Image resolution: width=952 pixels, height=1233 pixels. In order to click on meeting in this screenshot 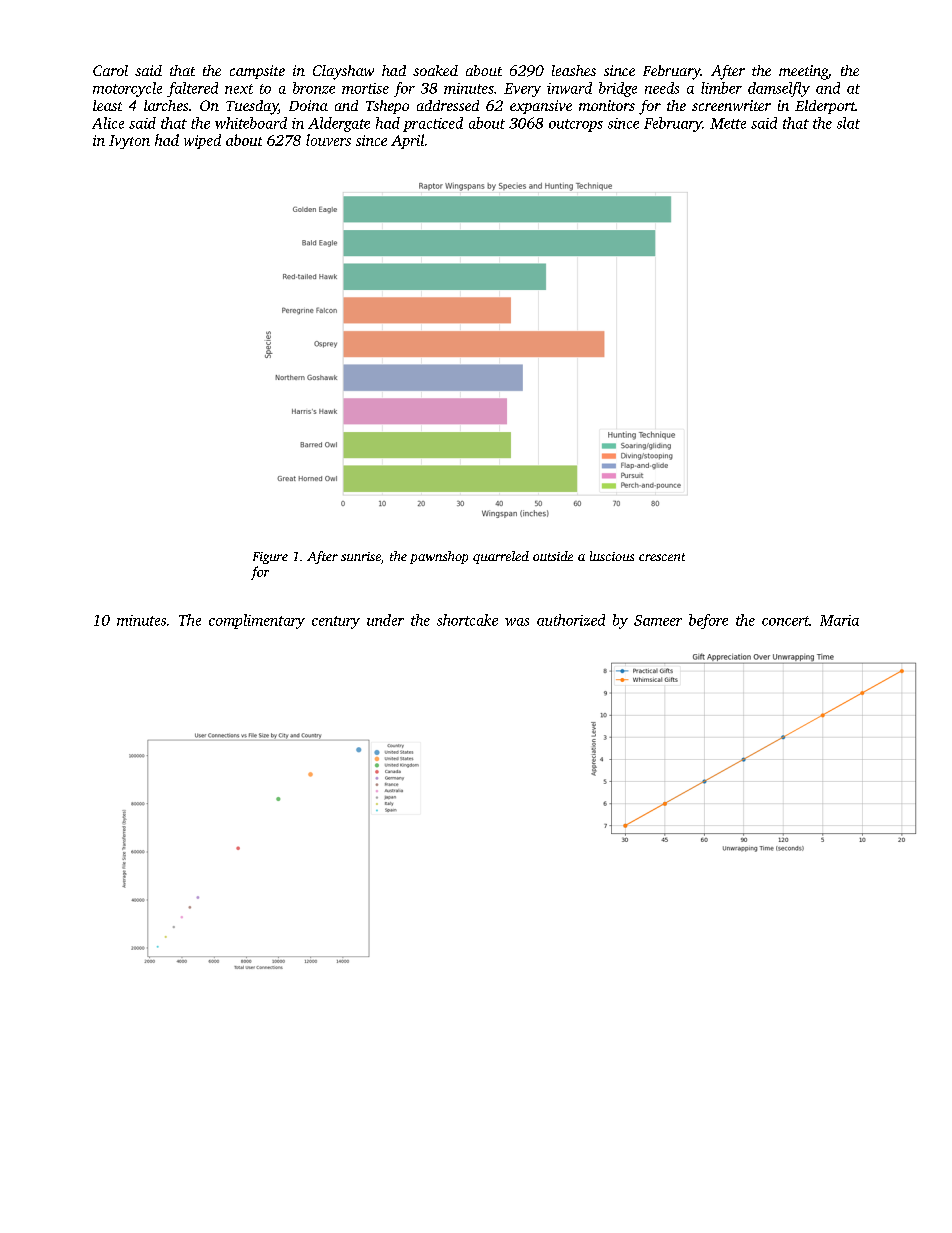, I will do `click(803, 72)`.
